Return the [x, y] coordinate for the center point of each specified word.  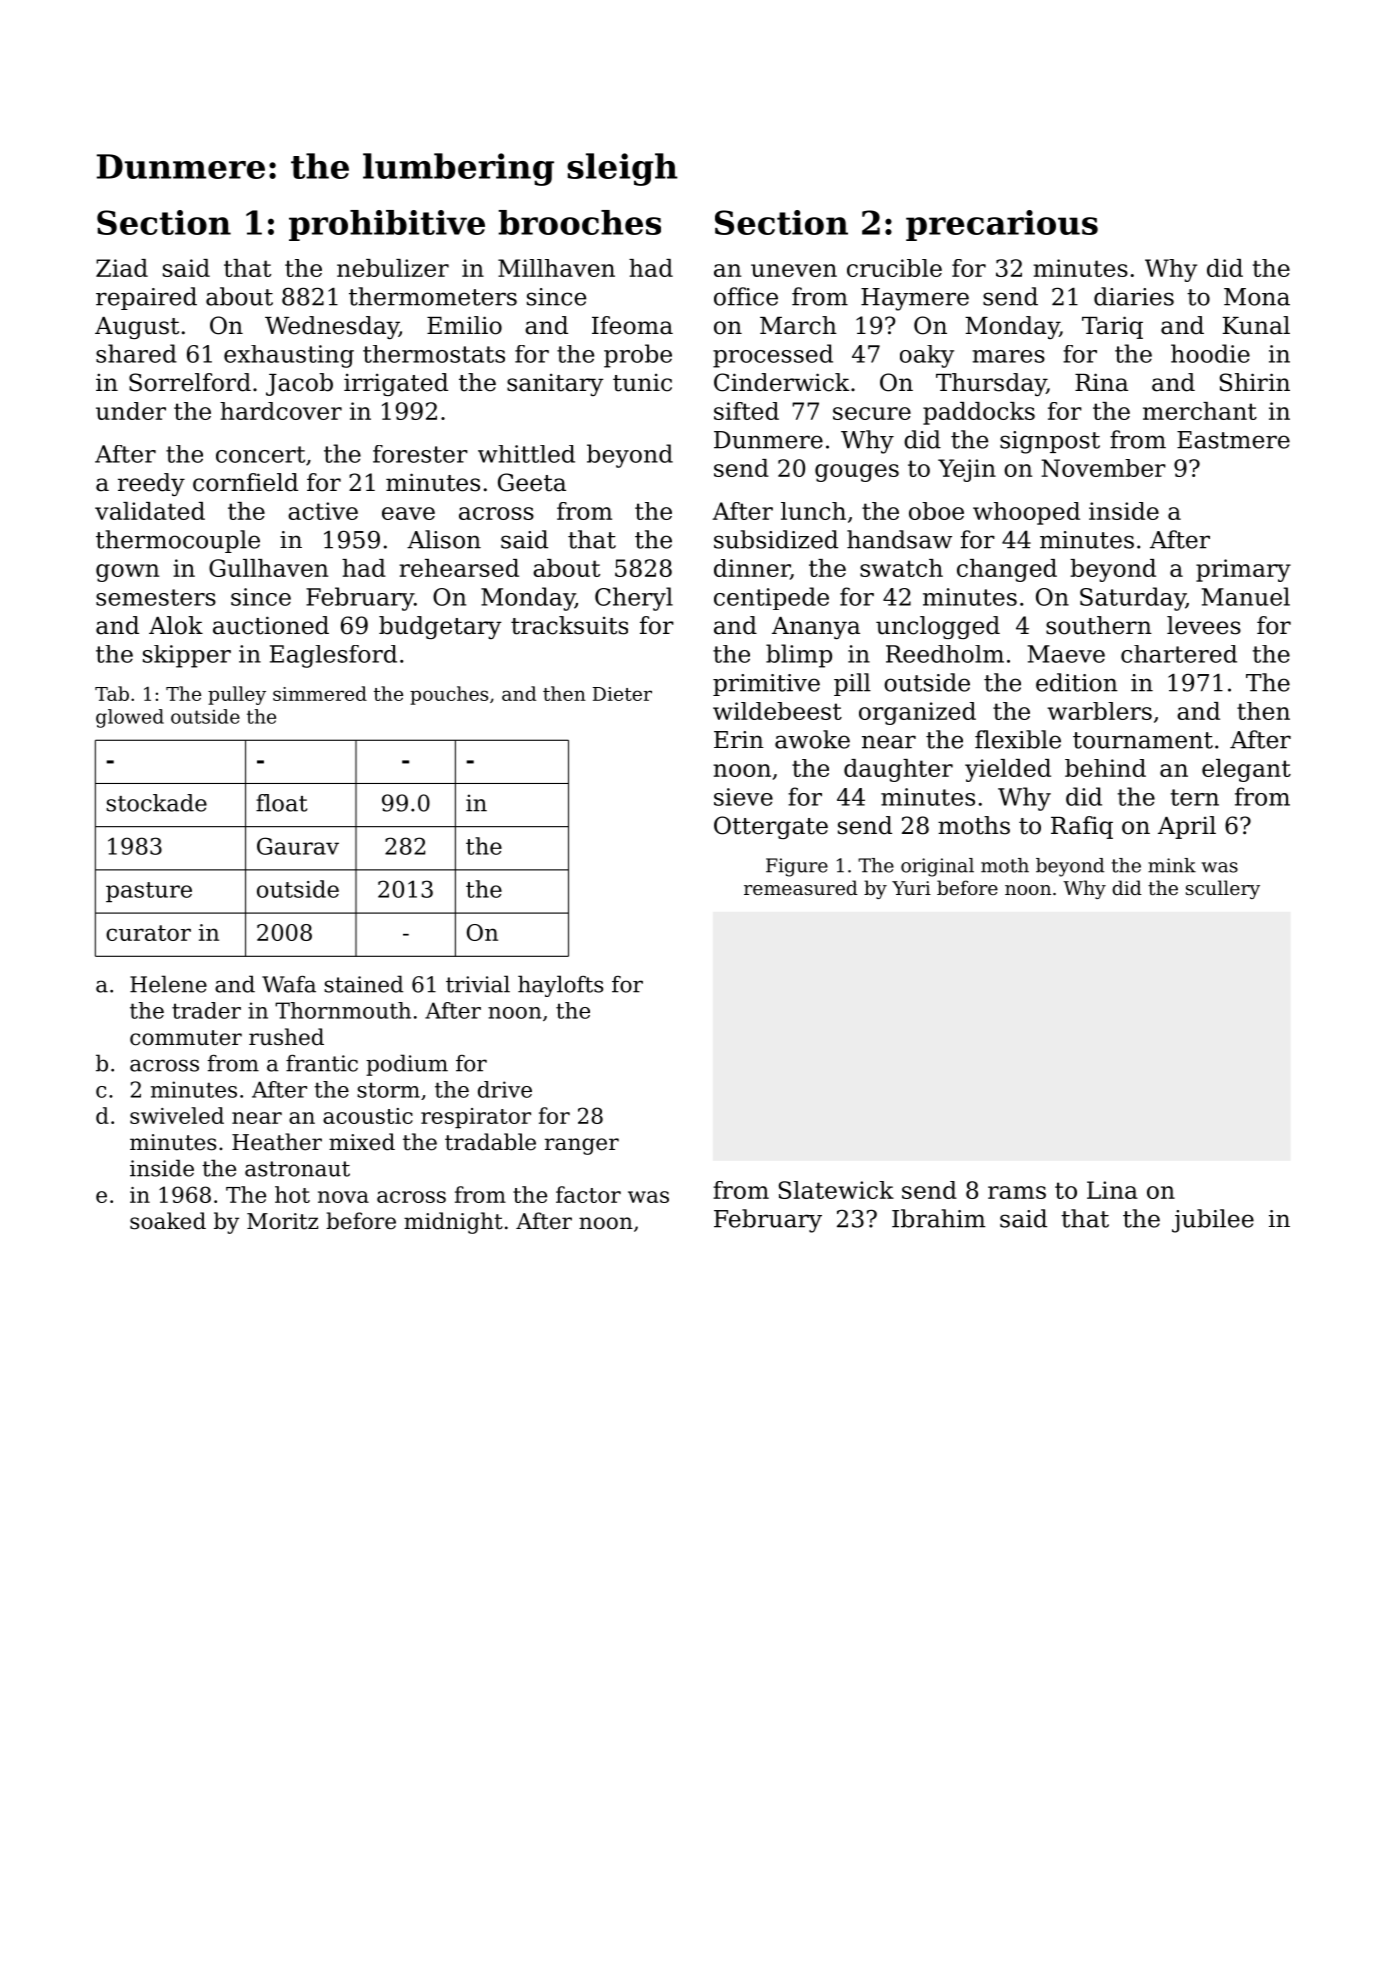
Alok [176, 625]
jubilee [1213, 1221]
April [1187, 827]
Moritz [282, 1221]
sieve [743, 797]
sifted [746, 411]
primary [1243, 570]
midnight [453, 1223]
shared [136, 353]
